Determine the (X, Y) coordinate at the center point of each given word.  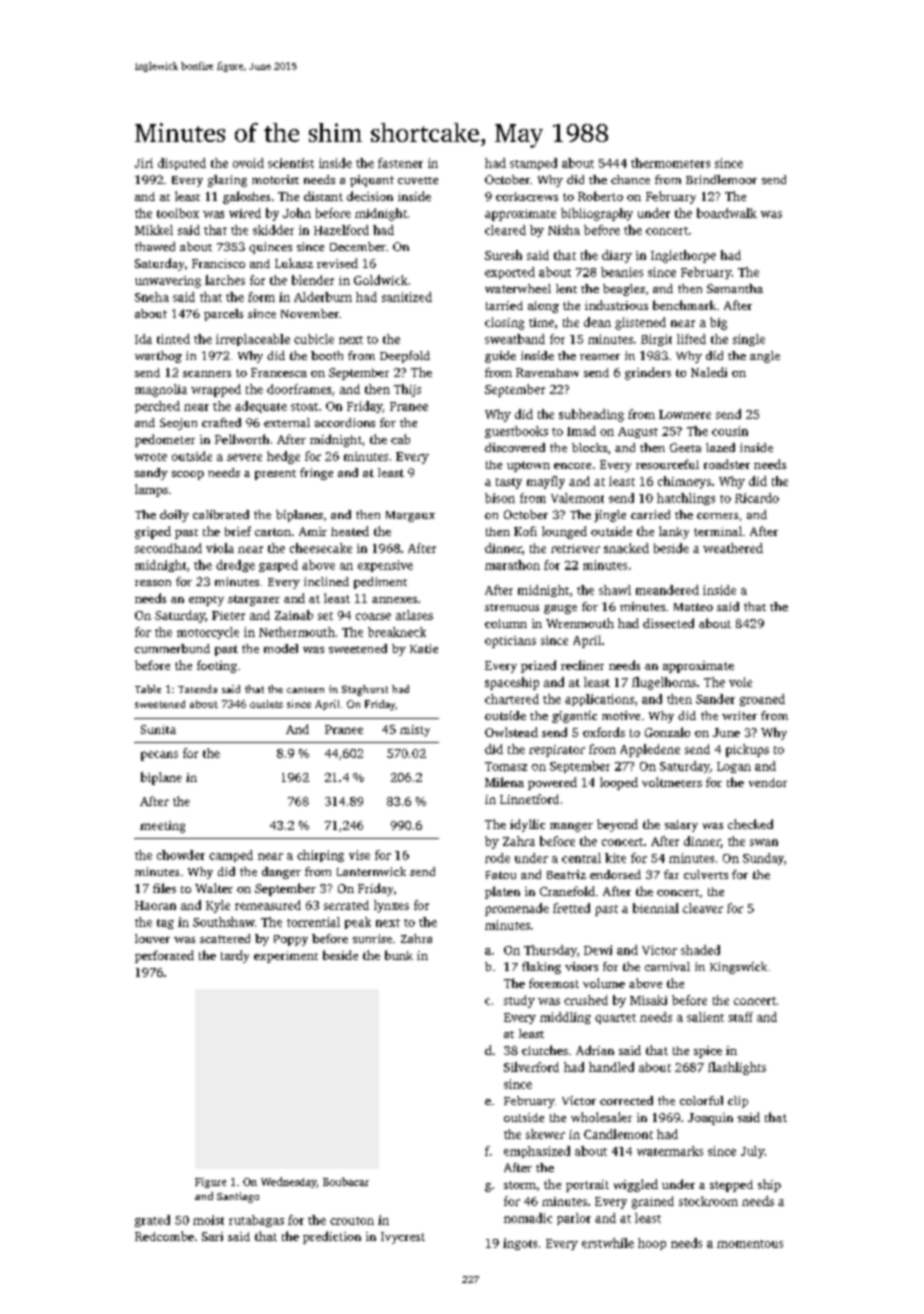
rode (497, 858)
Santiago (238, 1197)
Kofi (525, 531)
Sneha (152, 297)
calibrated (221, 514)
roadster (727, 464)
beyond (617, 825)
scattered (225, 938)
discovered (515, 447)
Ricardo (757, 498)
